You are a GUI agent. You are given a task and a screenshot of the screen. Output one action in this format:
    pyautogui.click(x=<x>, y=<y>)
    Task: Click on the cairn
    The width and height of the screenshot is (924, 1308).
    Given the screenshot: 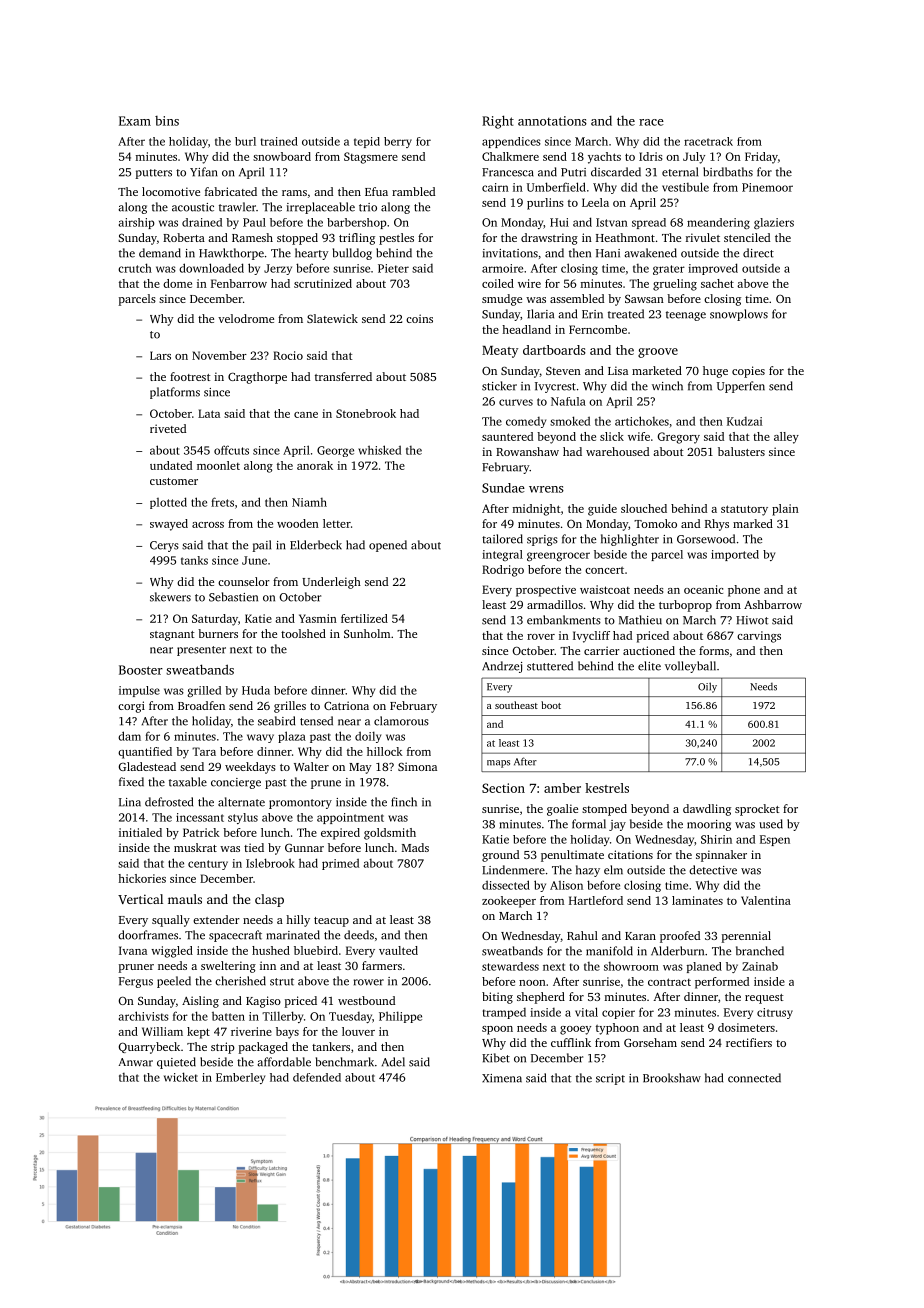 What is the action you would take?
    pyautogui.click(x=495, y=187)
